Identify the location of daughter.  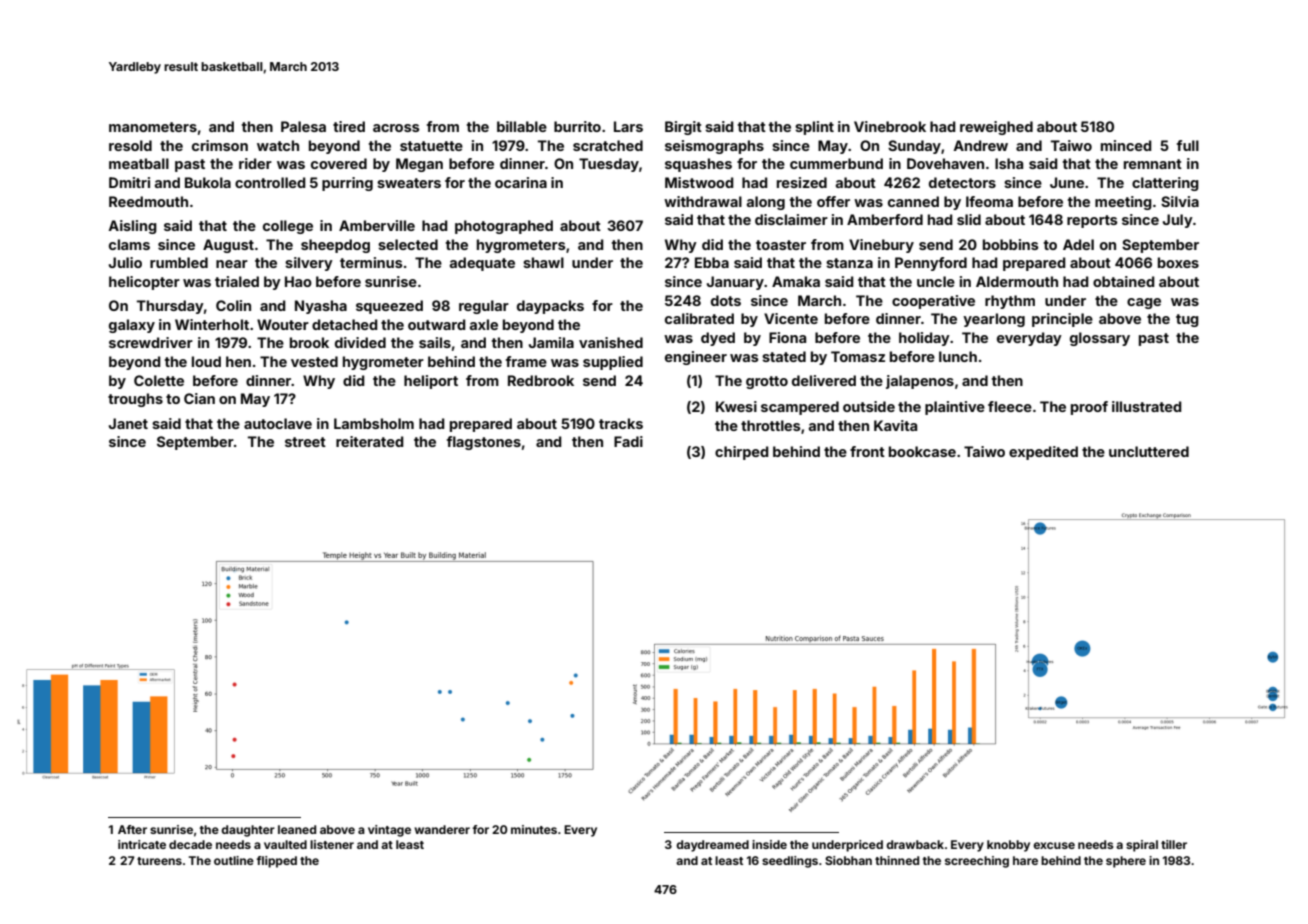
(248, 831).
